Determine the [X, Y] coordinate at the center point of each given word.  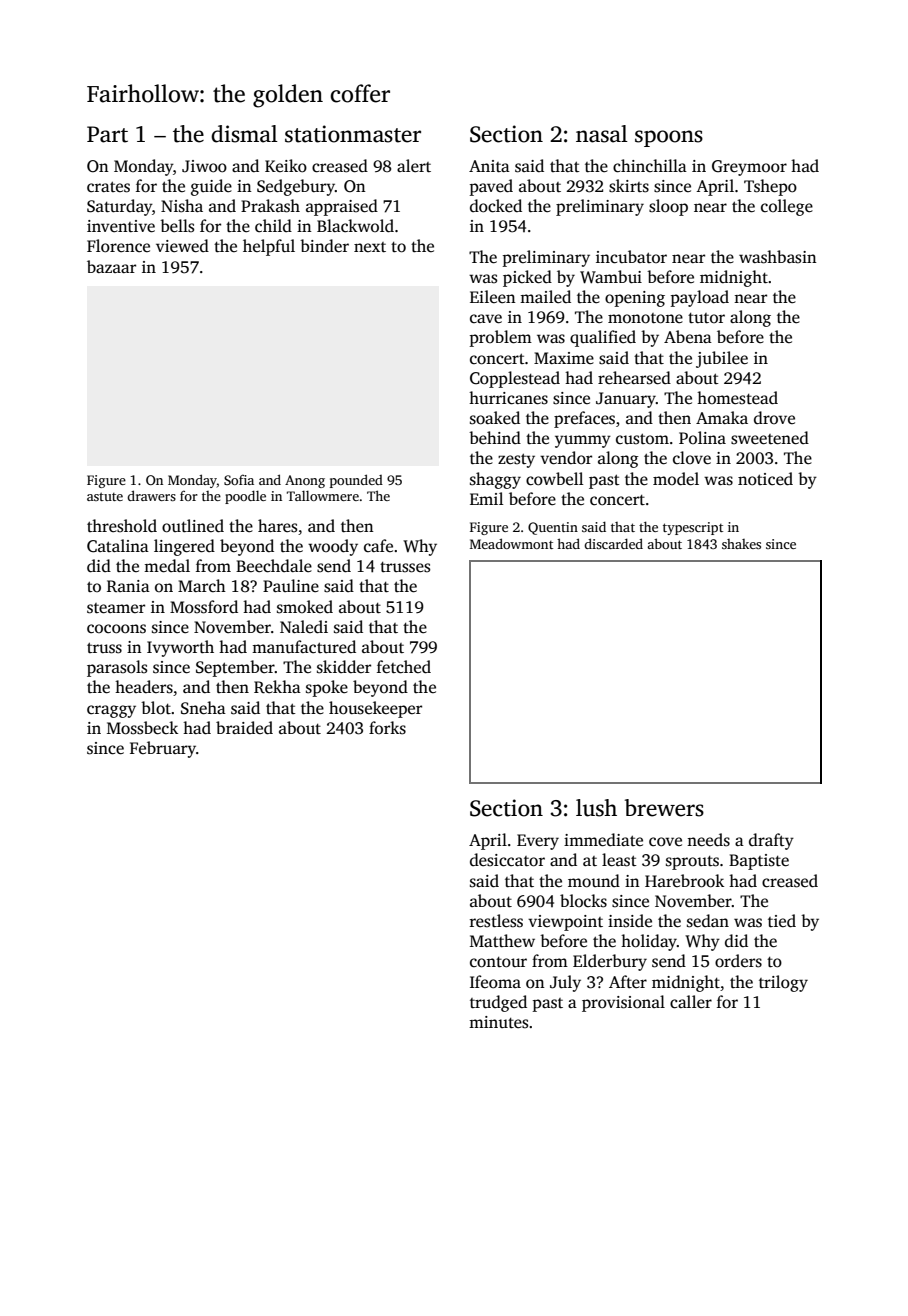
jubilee [722, 359]
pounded [356, 481]
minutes [498, 1022]
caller [691, 1002]
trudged [498, 1003]
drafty [771, 841]
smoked [305, 607]
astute [105, 496]
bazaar [111, 266]
